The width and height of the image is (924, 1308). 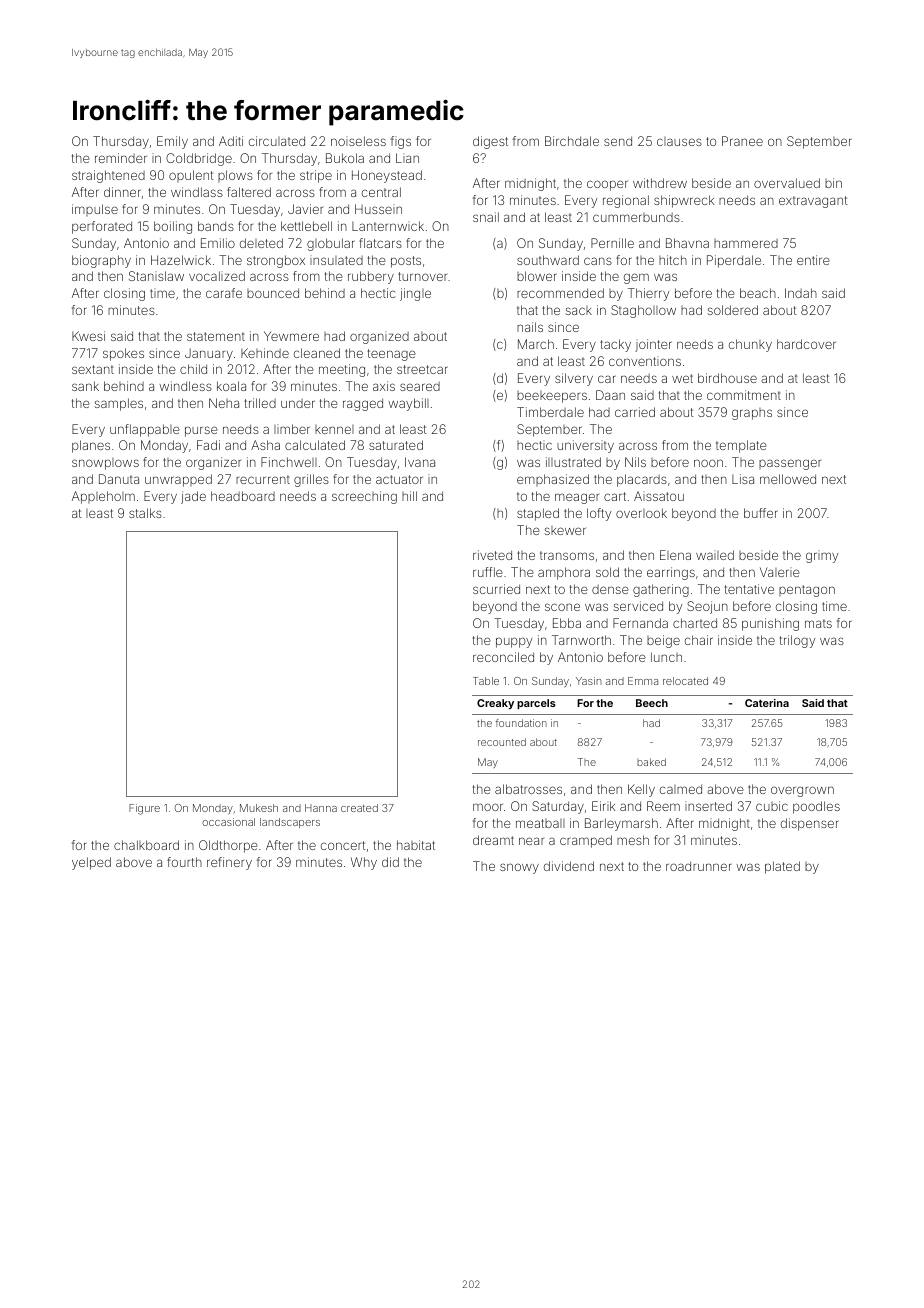 What do you see at coordinates (228, 846) in the image?
I see `Oldthorpe` at bounding box center [228, 846].
